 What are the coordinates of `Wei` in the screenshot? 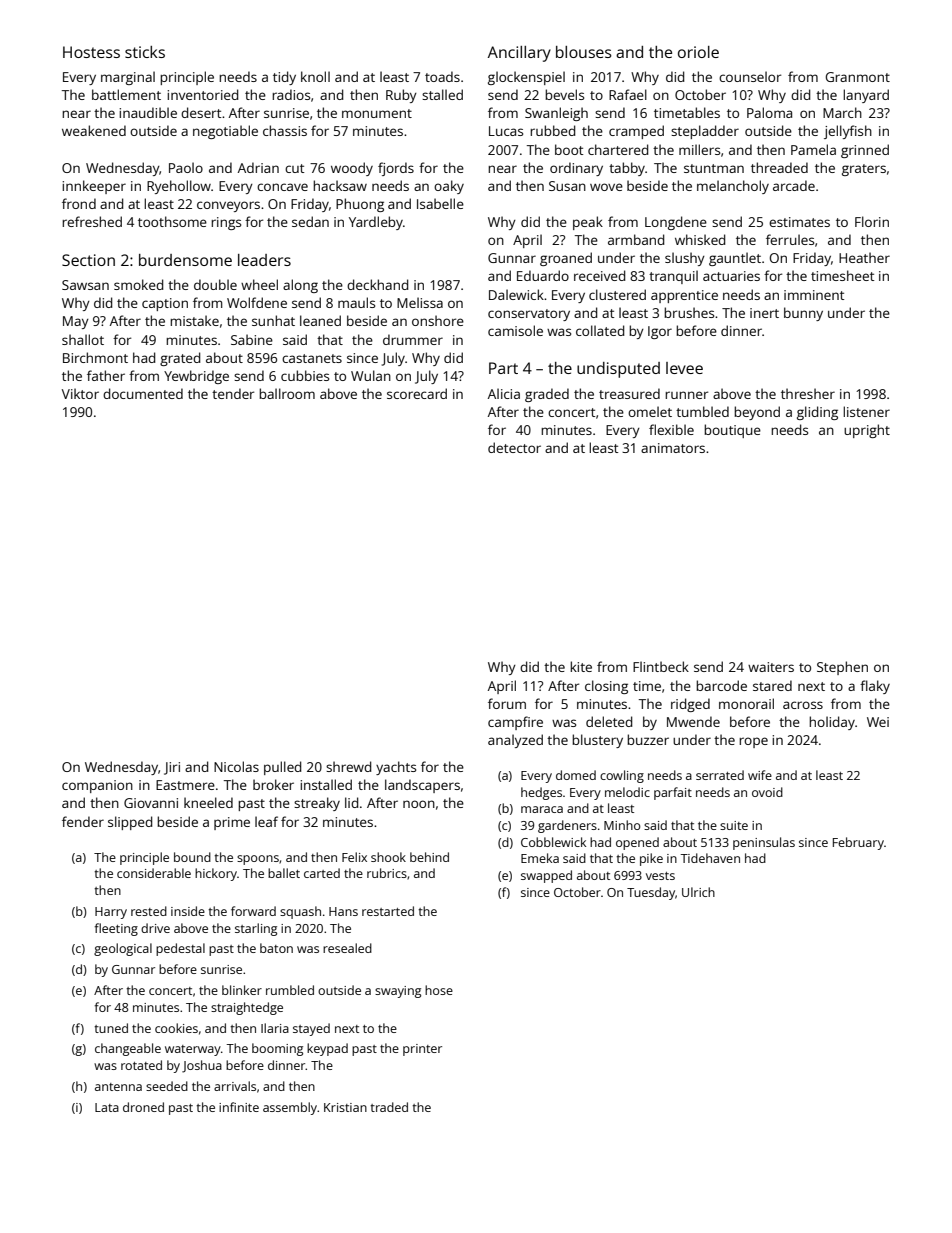 It's located at (878, 722).
